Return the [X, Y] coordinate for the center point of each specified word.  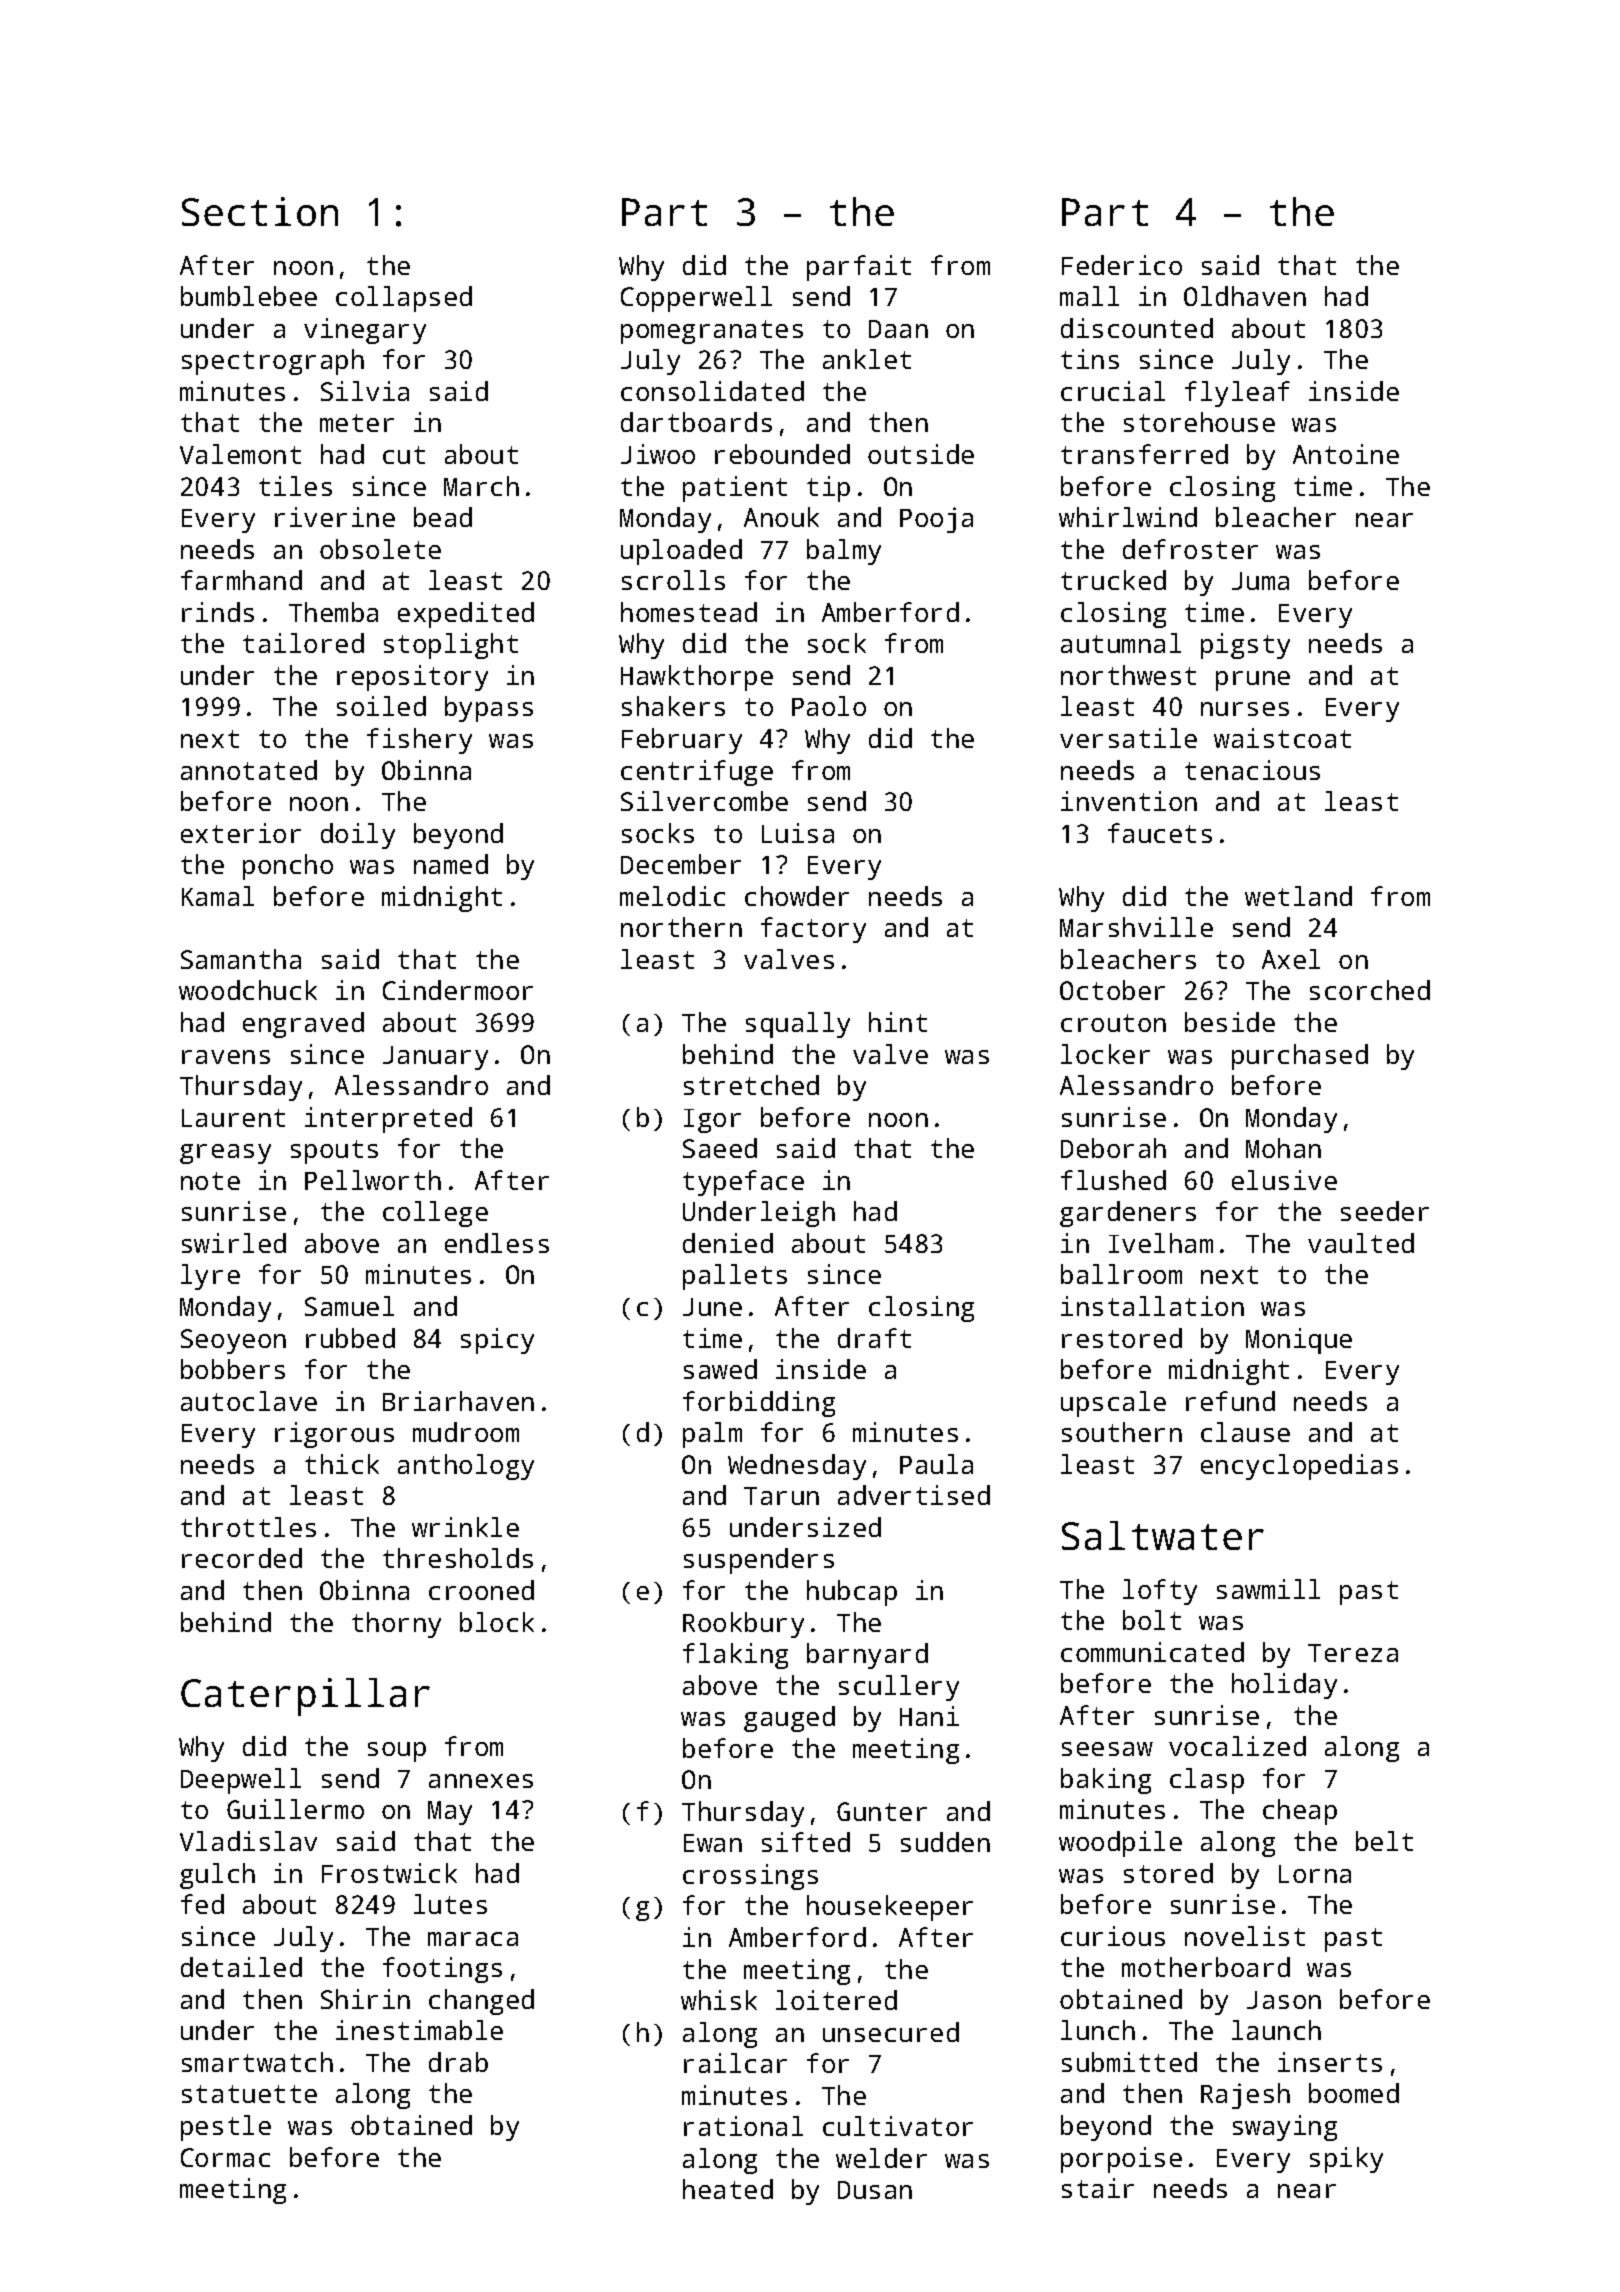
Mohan [1283, 1148]
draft [874, 1338]
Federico [1122, 265]
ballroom [1121, 1274]
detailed [241, 1967]
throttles [248, 1527]
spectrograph [273, 362]
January [435, 1058]
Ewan [713, 1843]
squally [798, 1025]
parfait [859, 268]
